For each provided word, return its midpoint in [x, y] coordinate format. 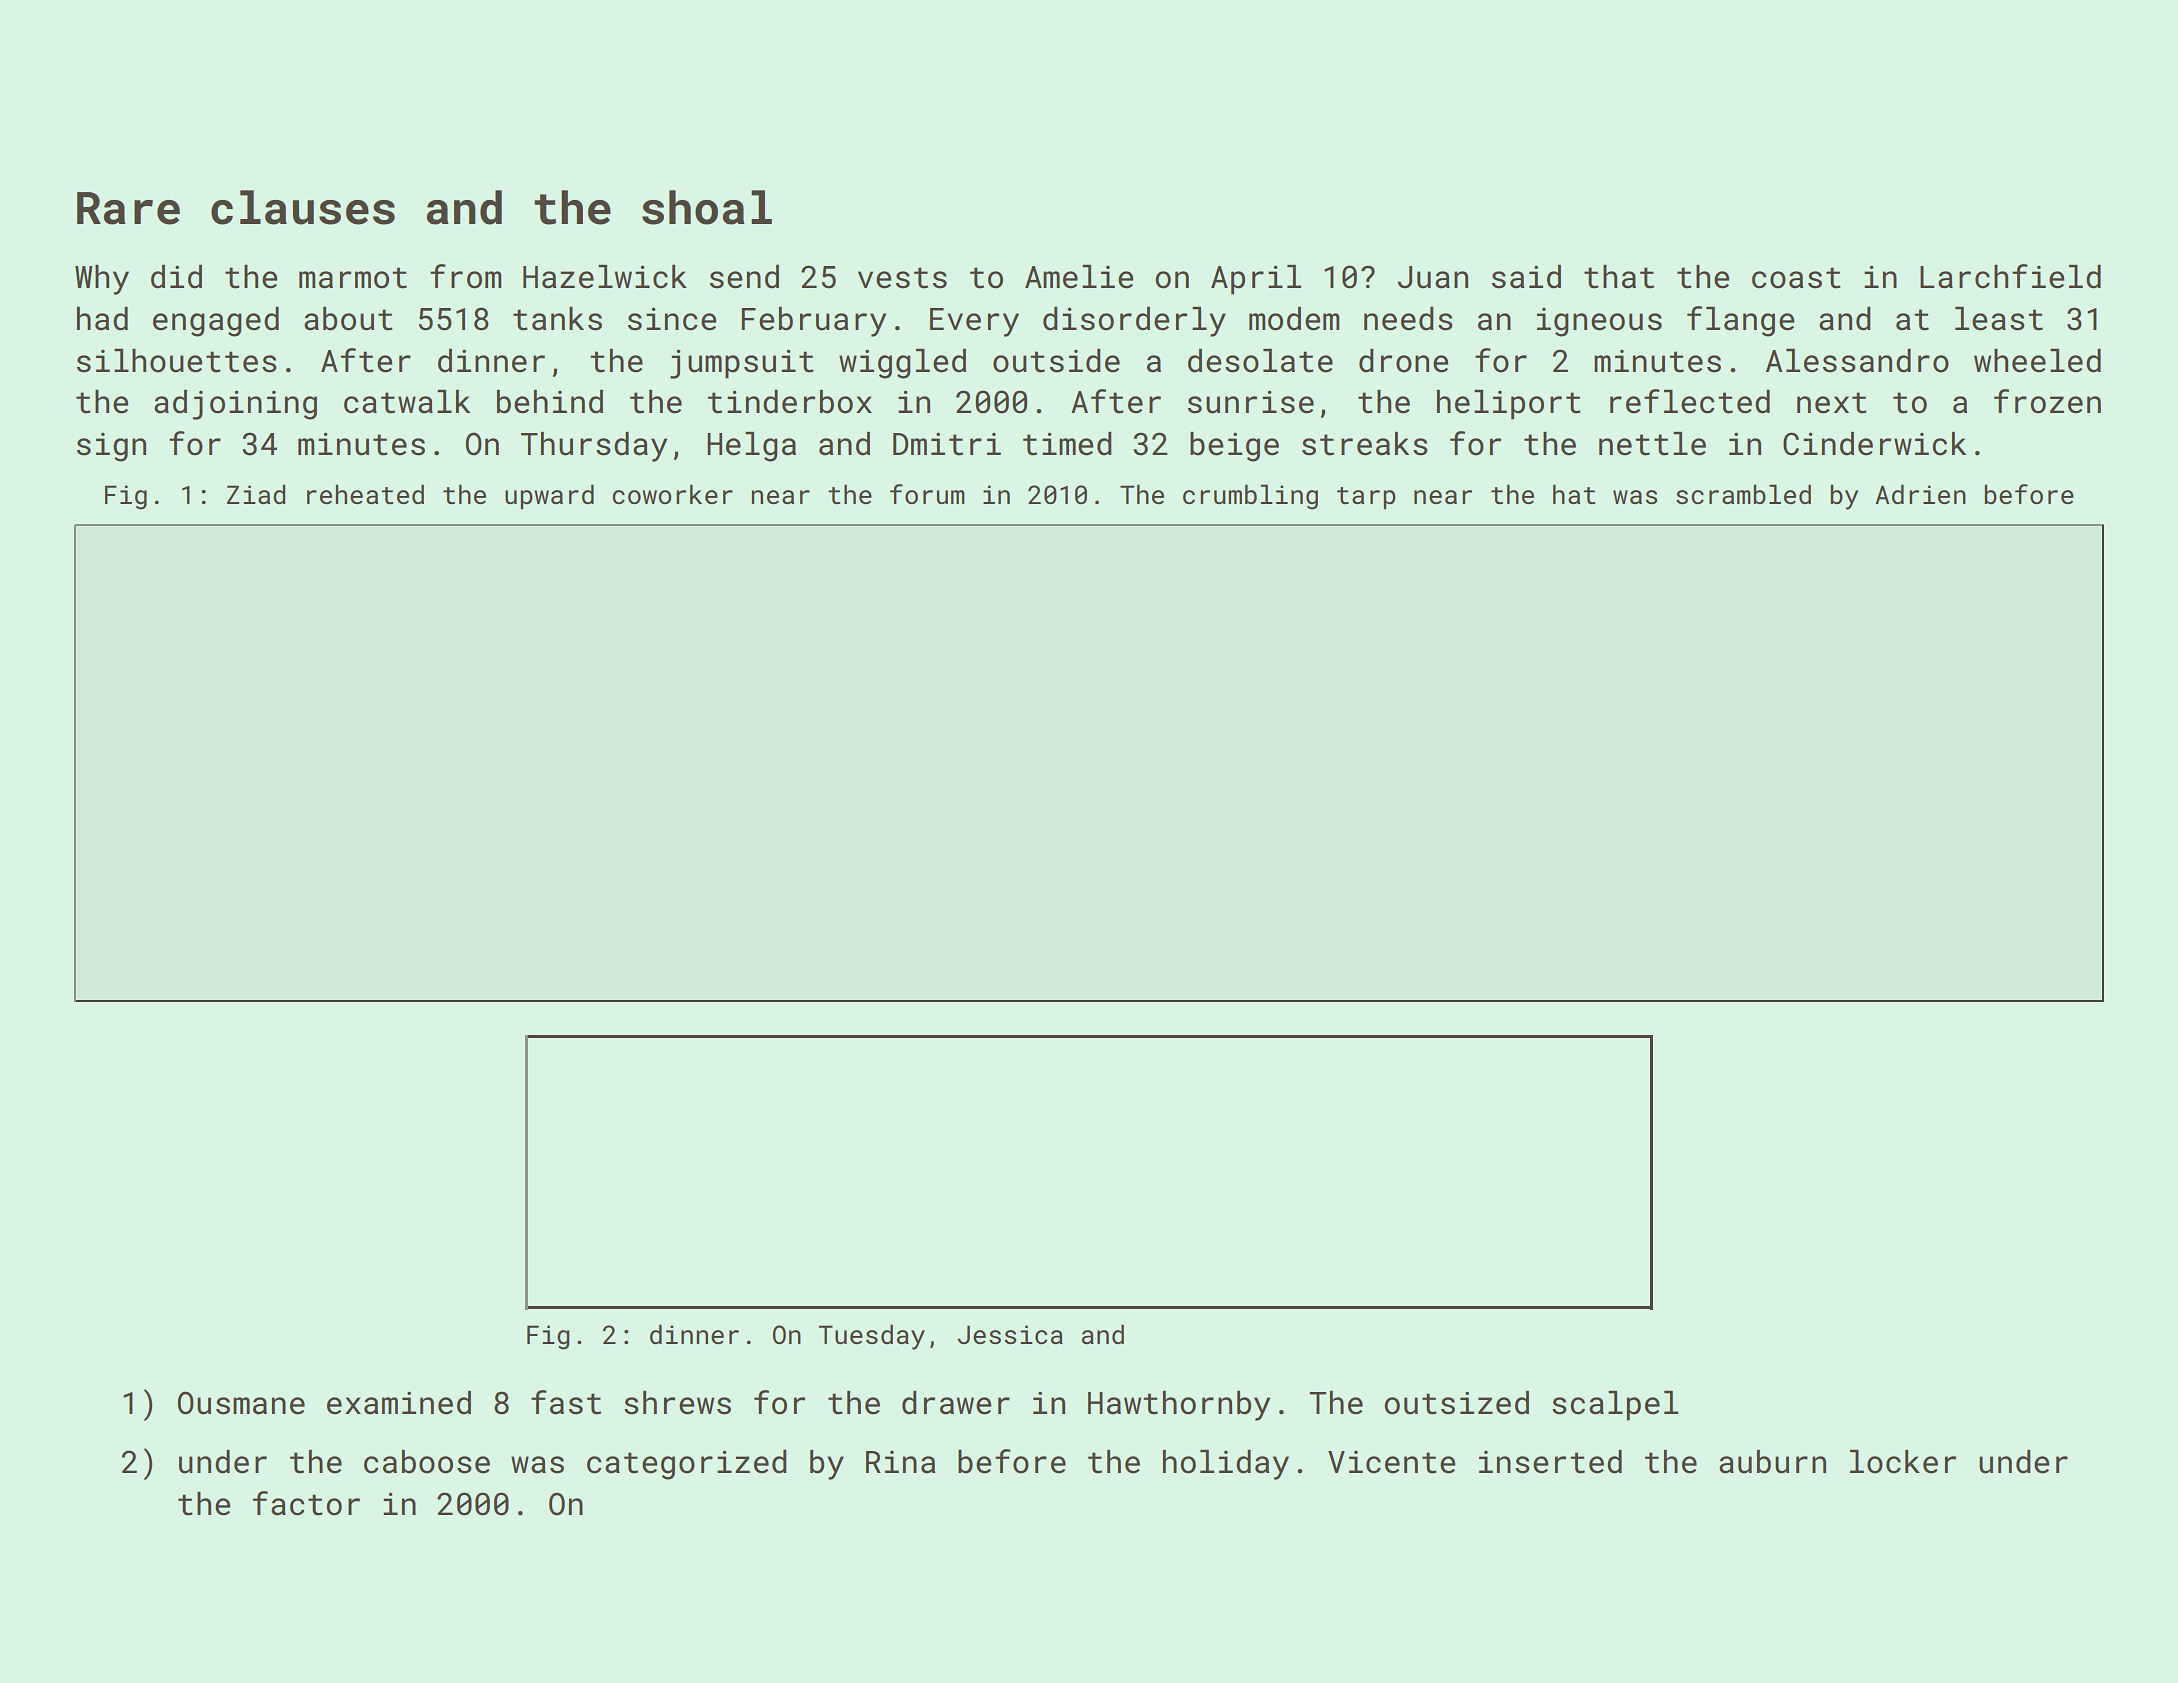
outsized [1456, 1403]
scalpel [1615, 1406]
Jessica [1010, 1335]
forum [927, 494]
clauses [303, 207]
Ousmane [241, 1403]
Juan [1433, 277]
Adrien [1920, 494]
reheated [365, 494]
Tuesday [872, 1337]
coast [1796, 278]
